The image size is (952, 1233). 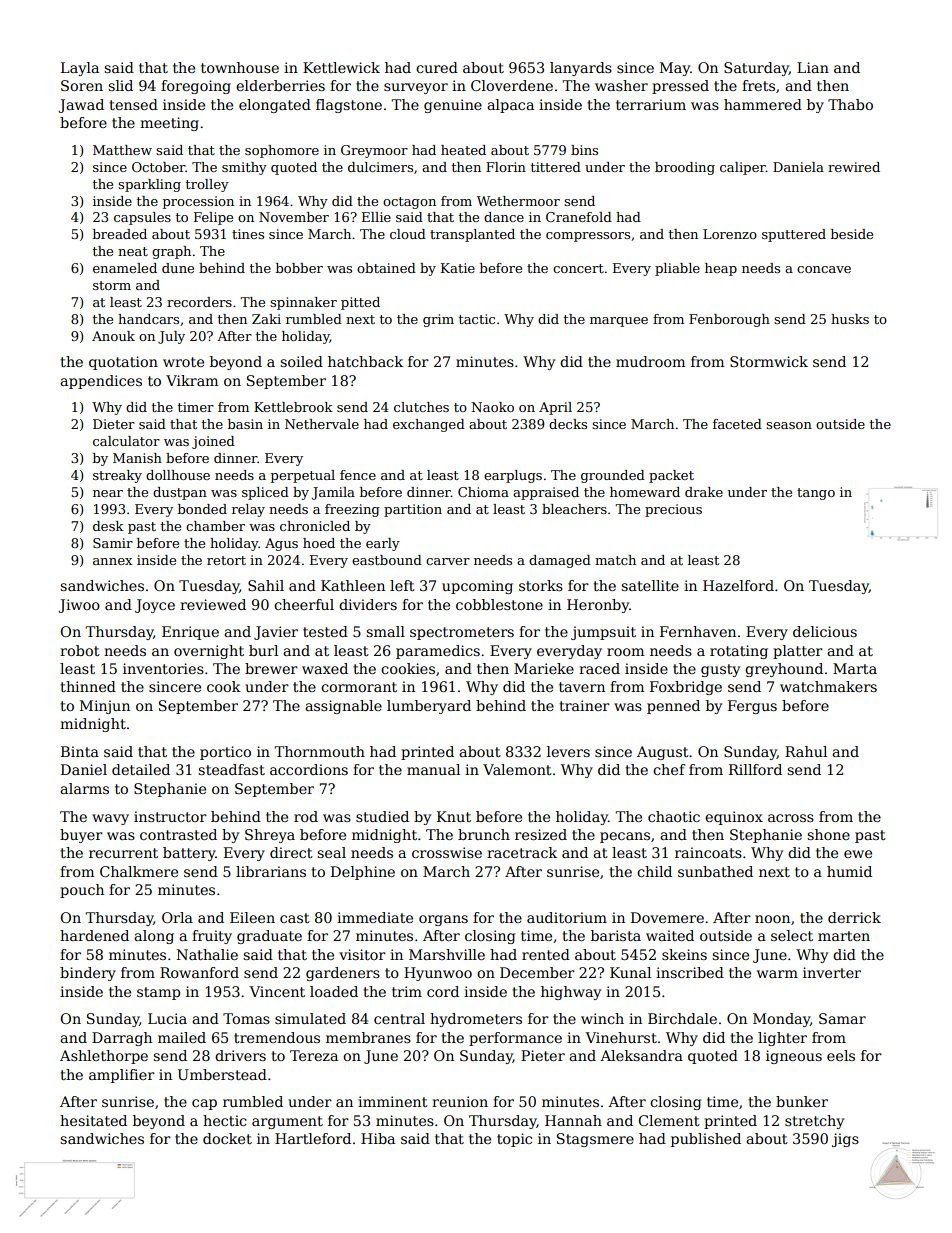 What do you see at coordinates (227, 1138) in the screenshot?
I see `docket` at bounding box center [227, 1138].
